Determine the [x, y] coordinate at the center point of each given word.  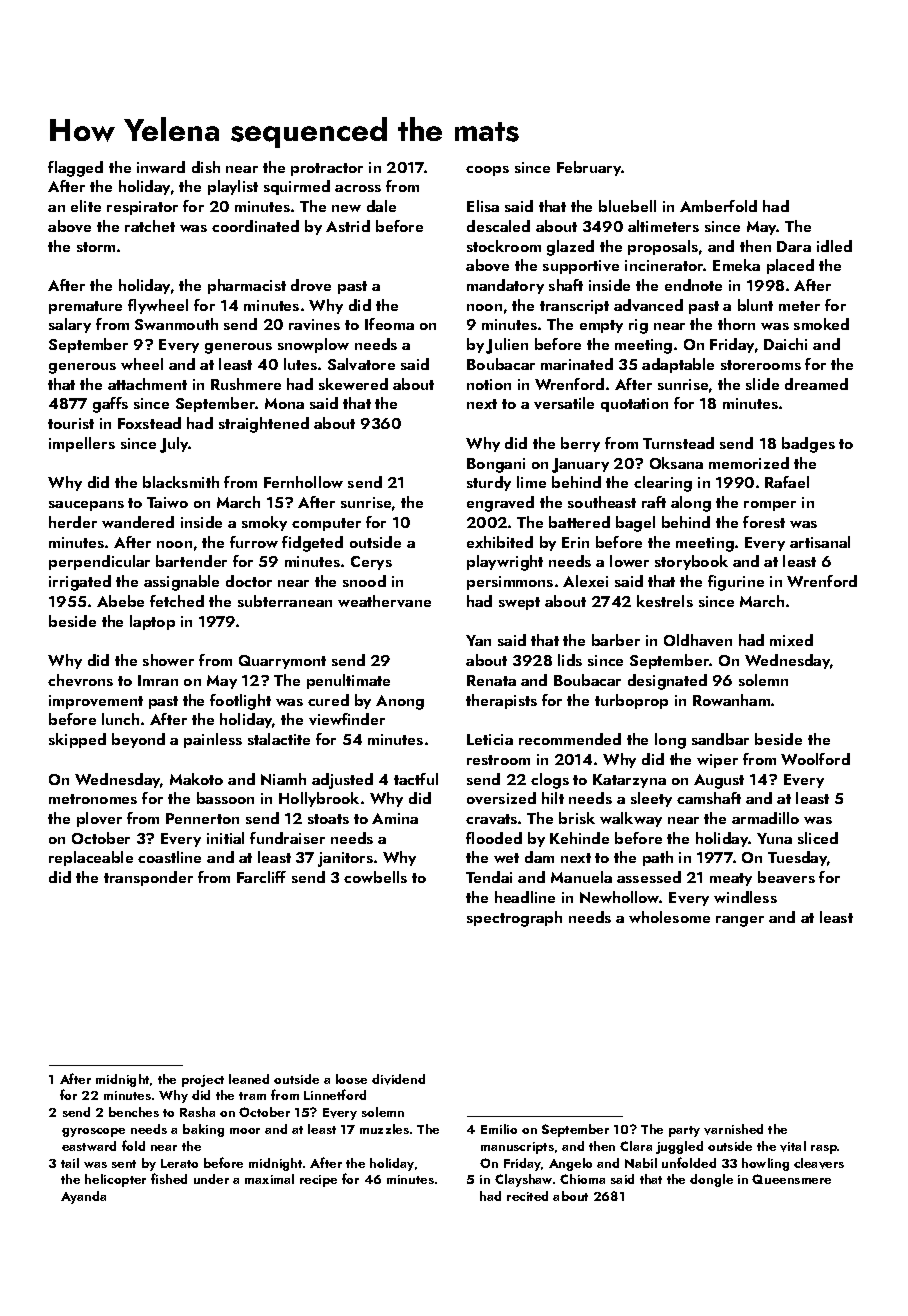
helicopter [115, 1180]
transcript [574, 307]
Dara [794, 246]
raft [654, 502]
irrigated [80, 583]
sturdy [489, 483]
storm [96, 247]
